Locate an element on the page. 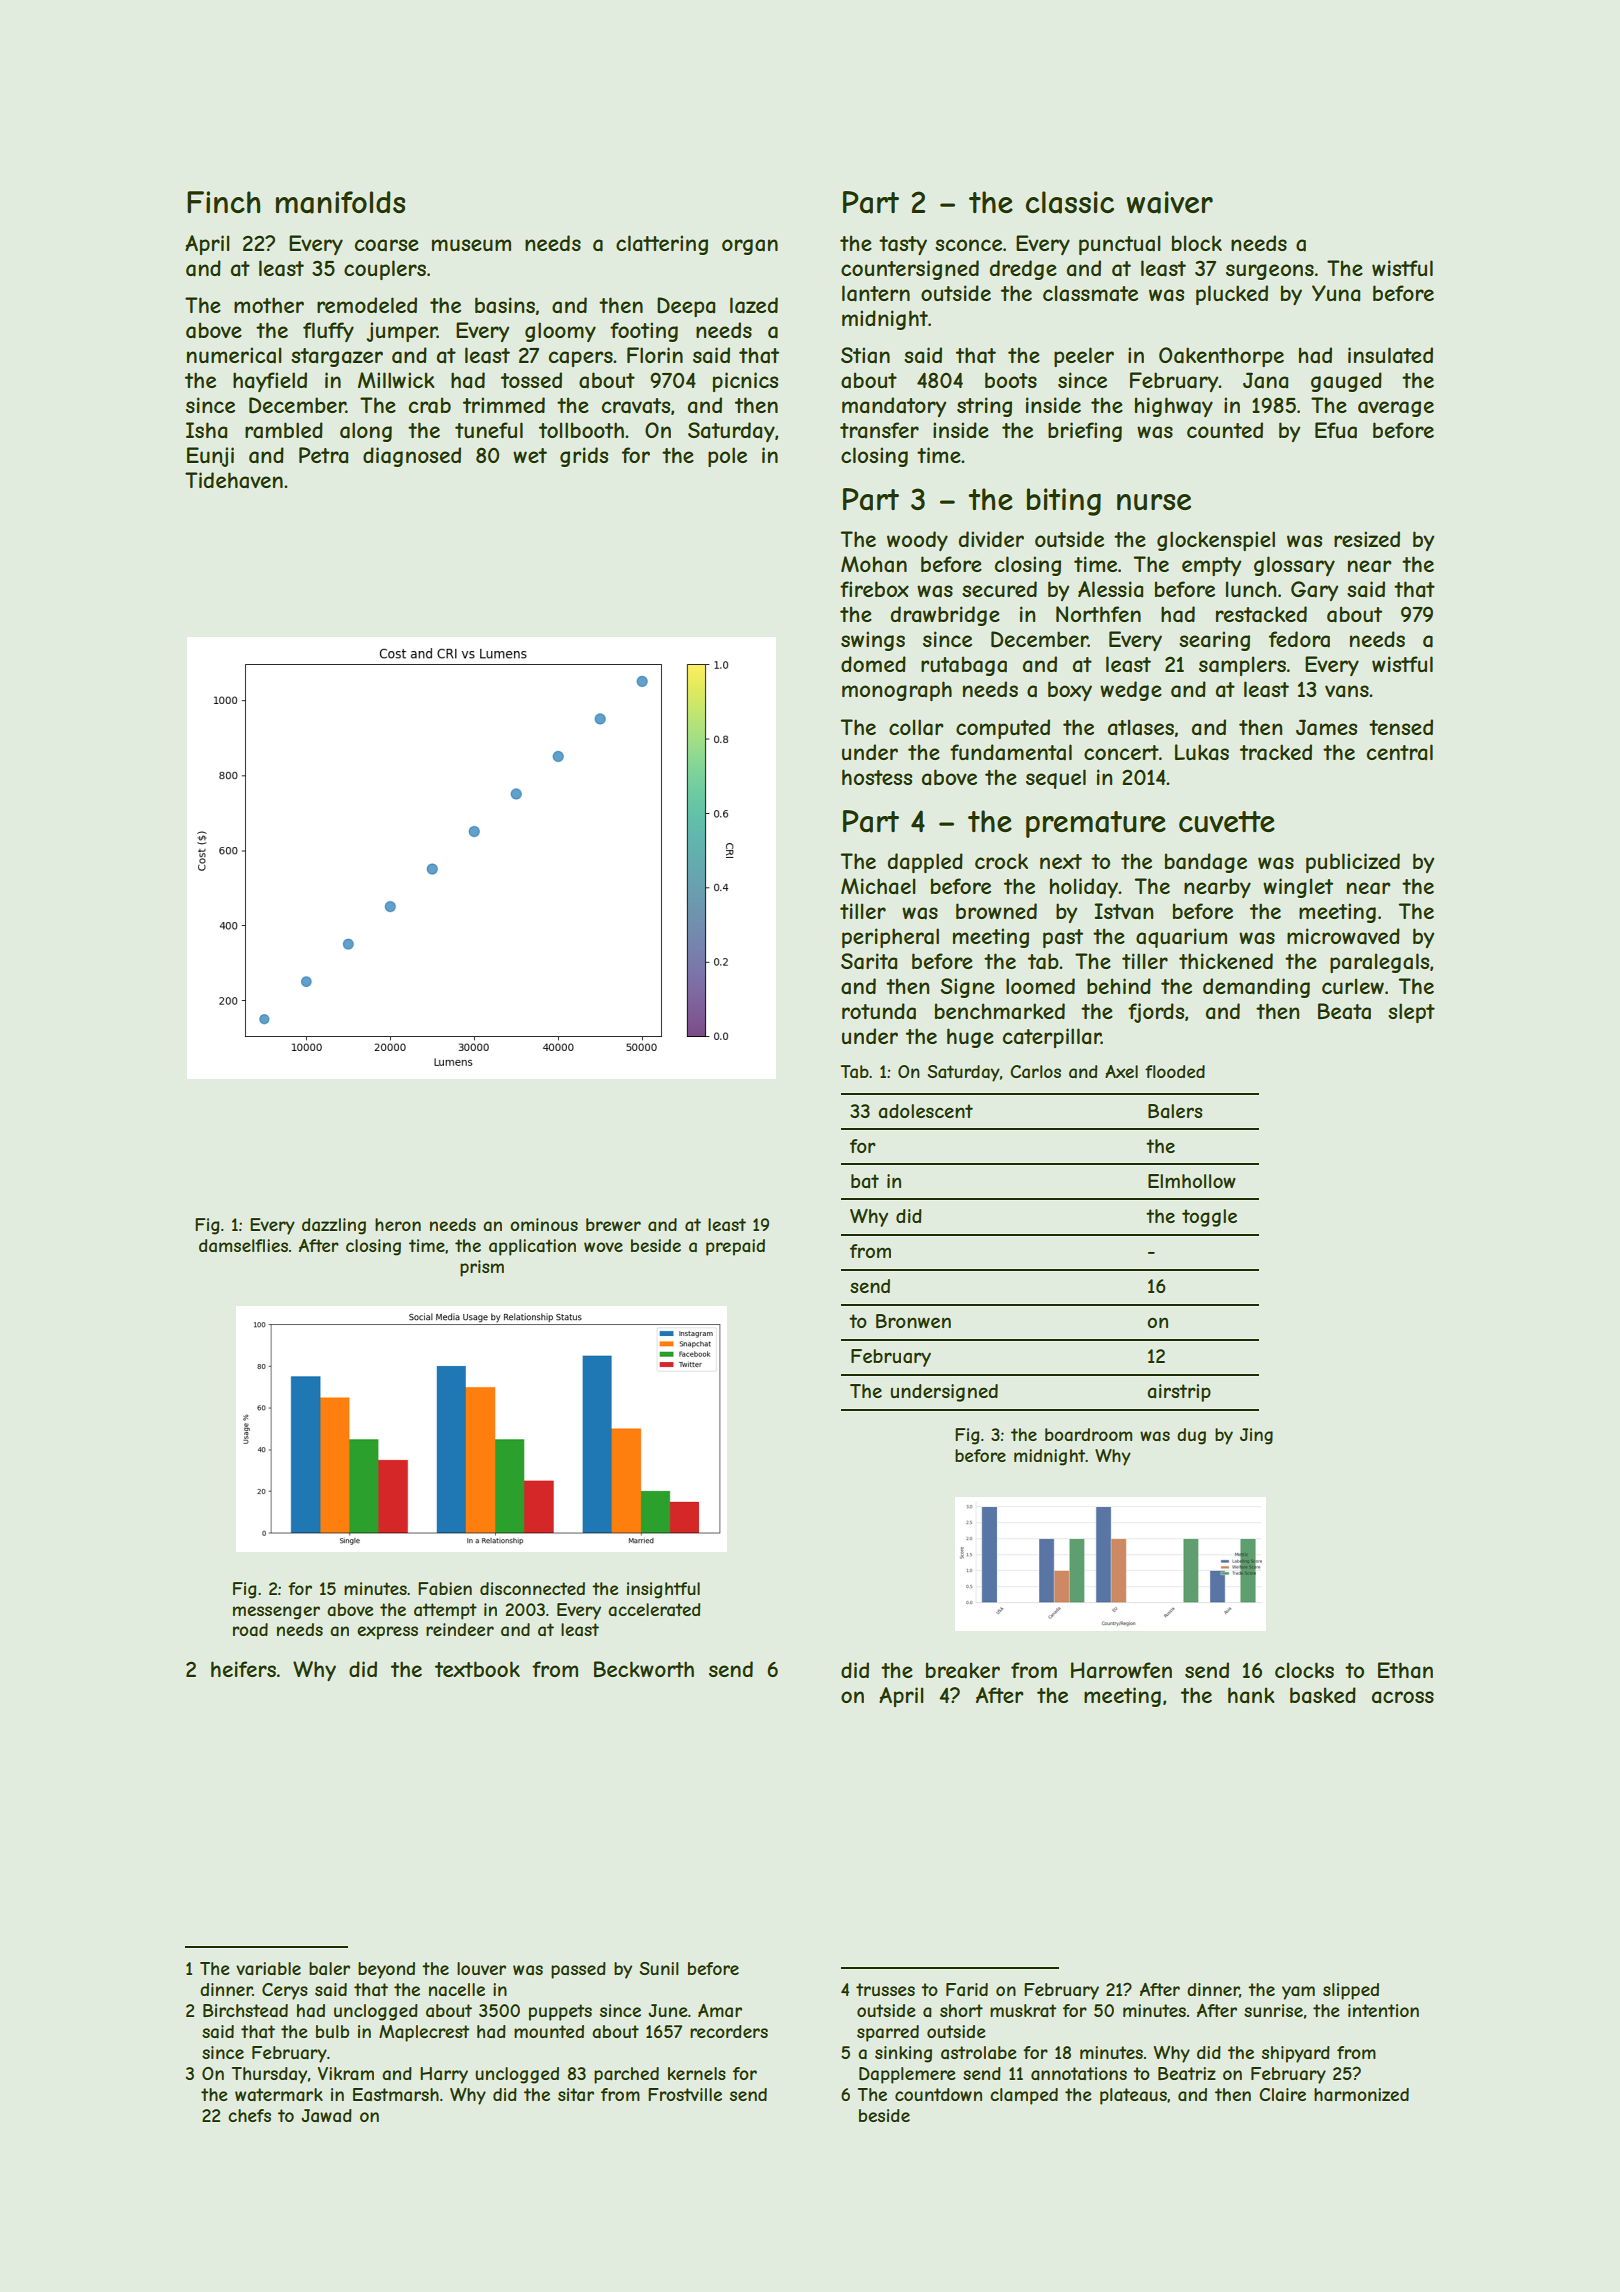 Image resolution: width=1620 pixels, height=2292 pixels. dazzling is located at coordinates (334, 1226).
